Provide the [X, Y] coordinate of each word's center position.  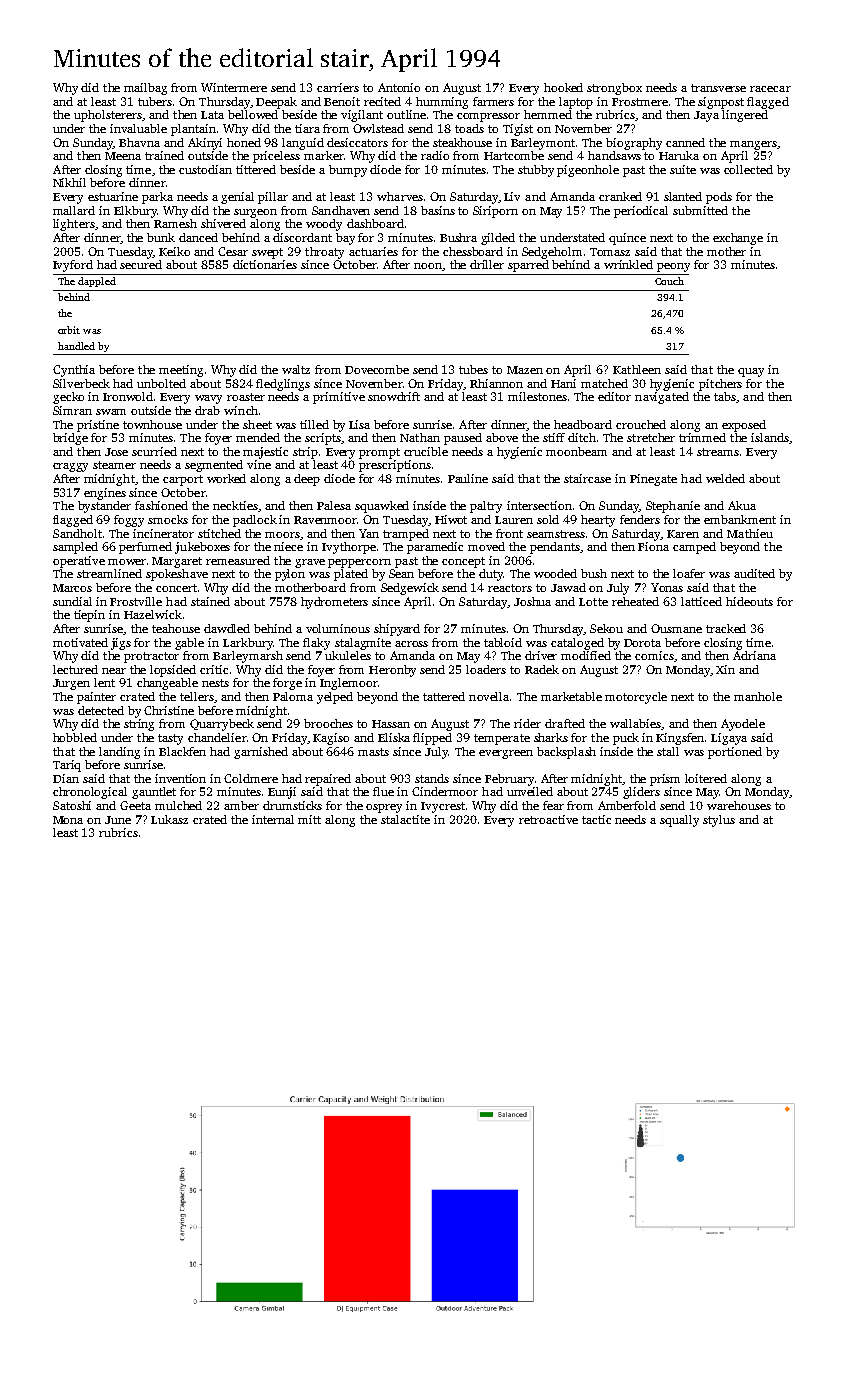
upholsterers [108, 116]
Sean [401, 573]
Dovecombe [377, 369]
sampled [75, 548]
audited [754, 573]
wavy [208, 399]
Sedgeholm [552, 253]
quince [627, 239]
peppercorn [359, 563]
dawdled [227, 628]
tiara [307, 128]
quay [751, 372]
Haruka [679, 155]
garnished [261, 753]
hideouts [749, 601]
